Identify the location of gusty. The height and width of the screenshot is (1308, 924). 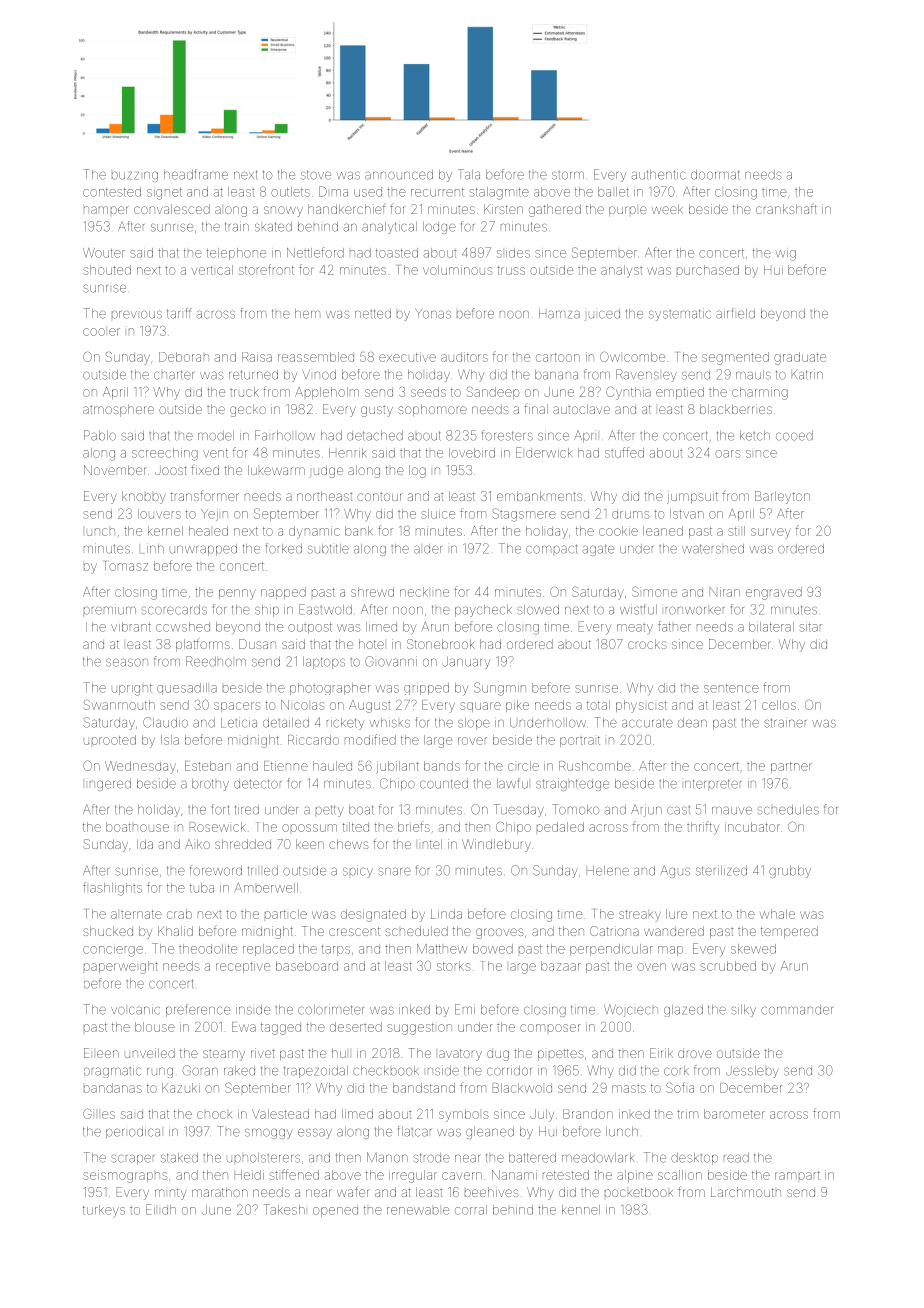
(377, 411).
